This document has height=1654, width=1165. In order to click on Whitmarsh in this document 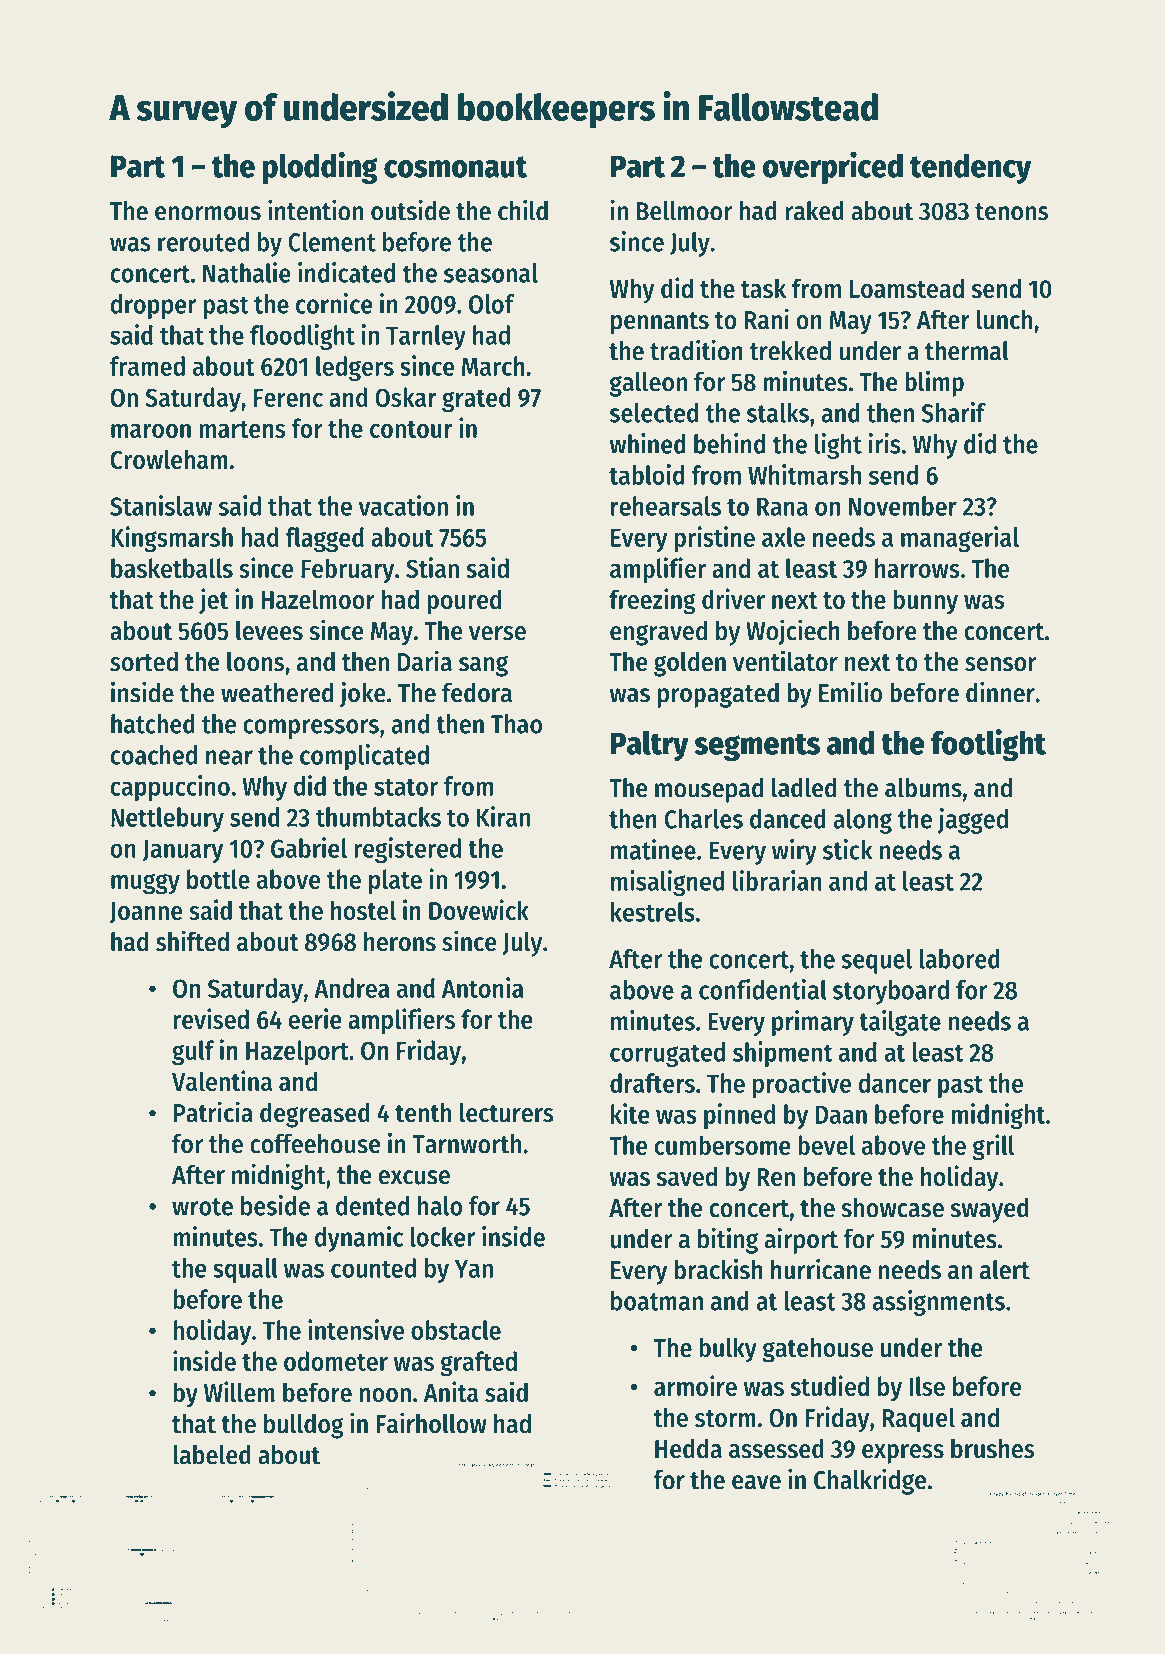, I will do `click(804, 474)`.
